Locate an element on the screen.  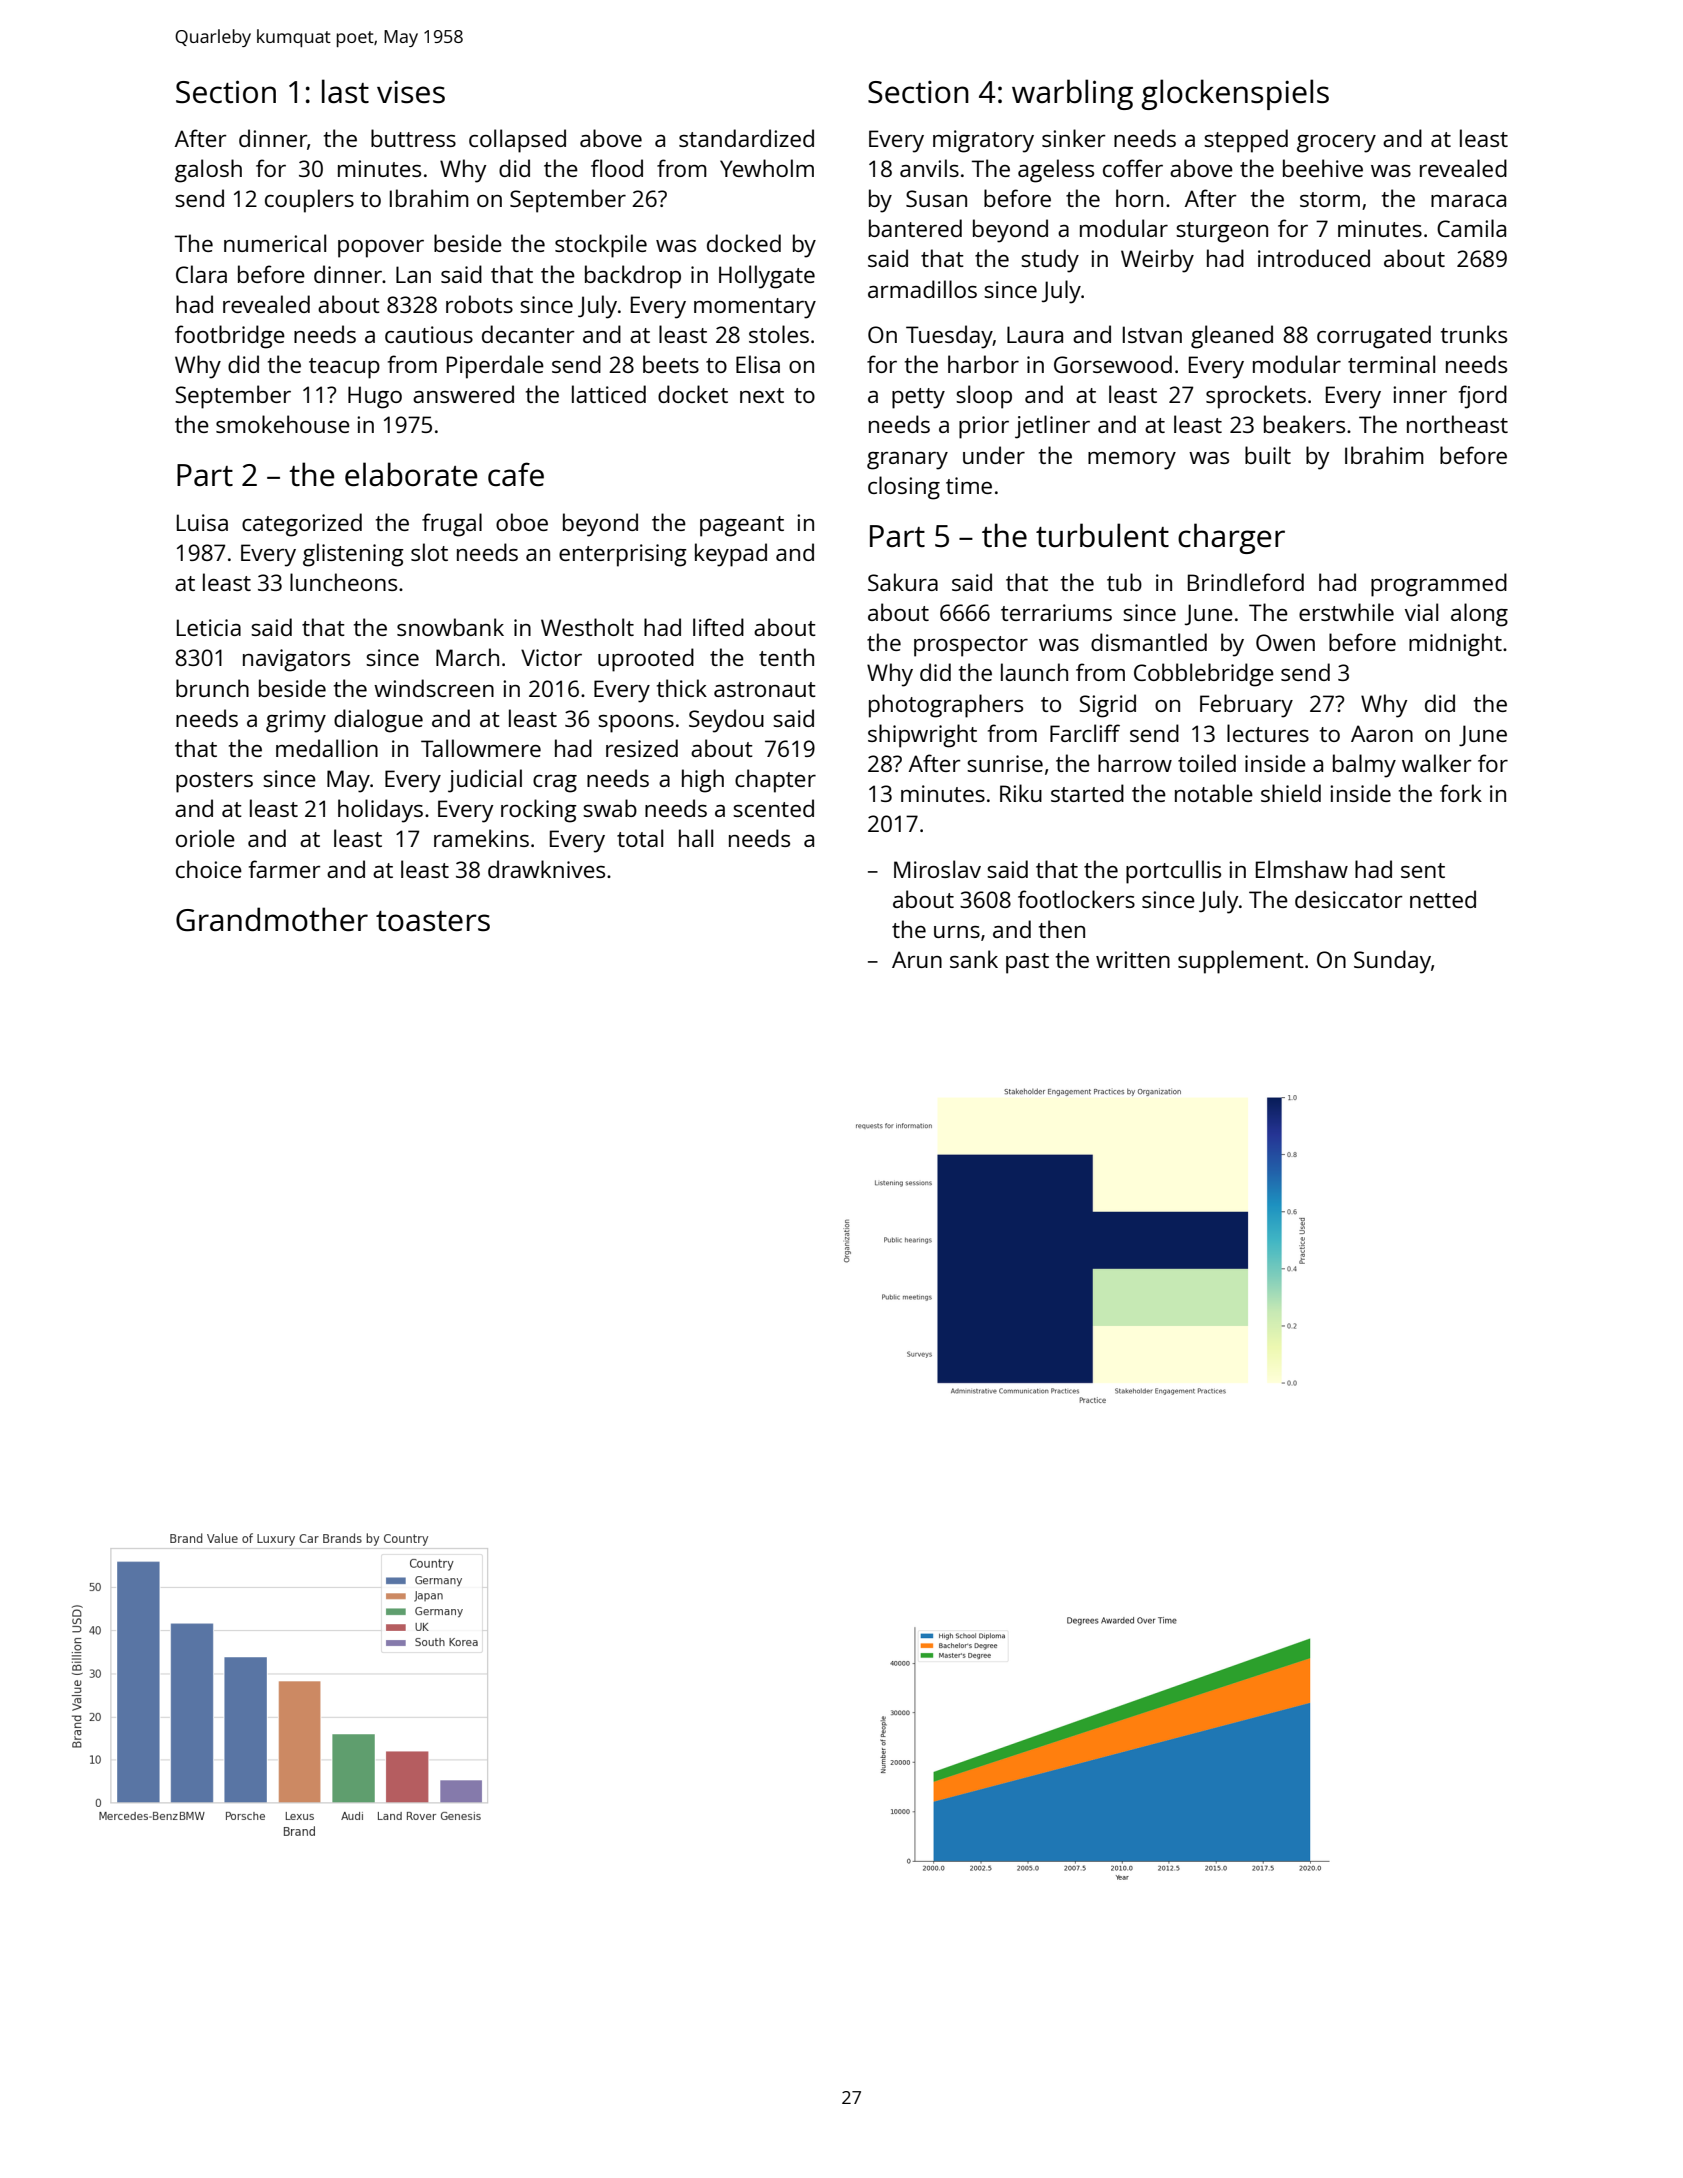
warbling is located at coordinates (1072, 94).
